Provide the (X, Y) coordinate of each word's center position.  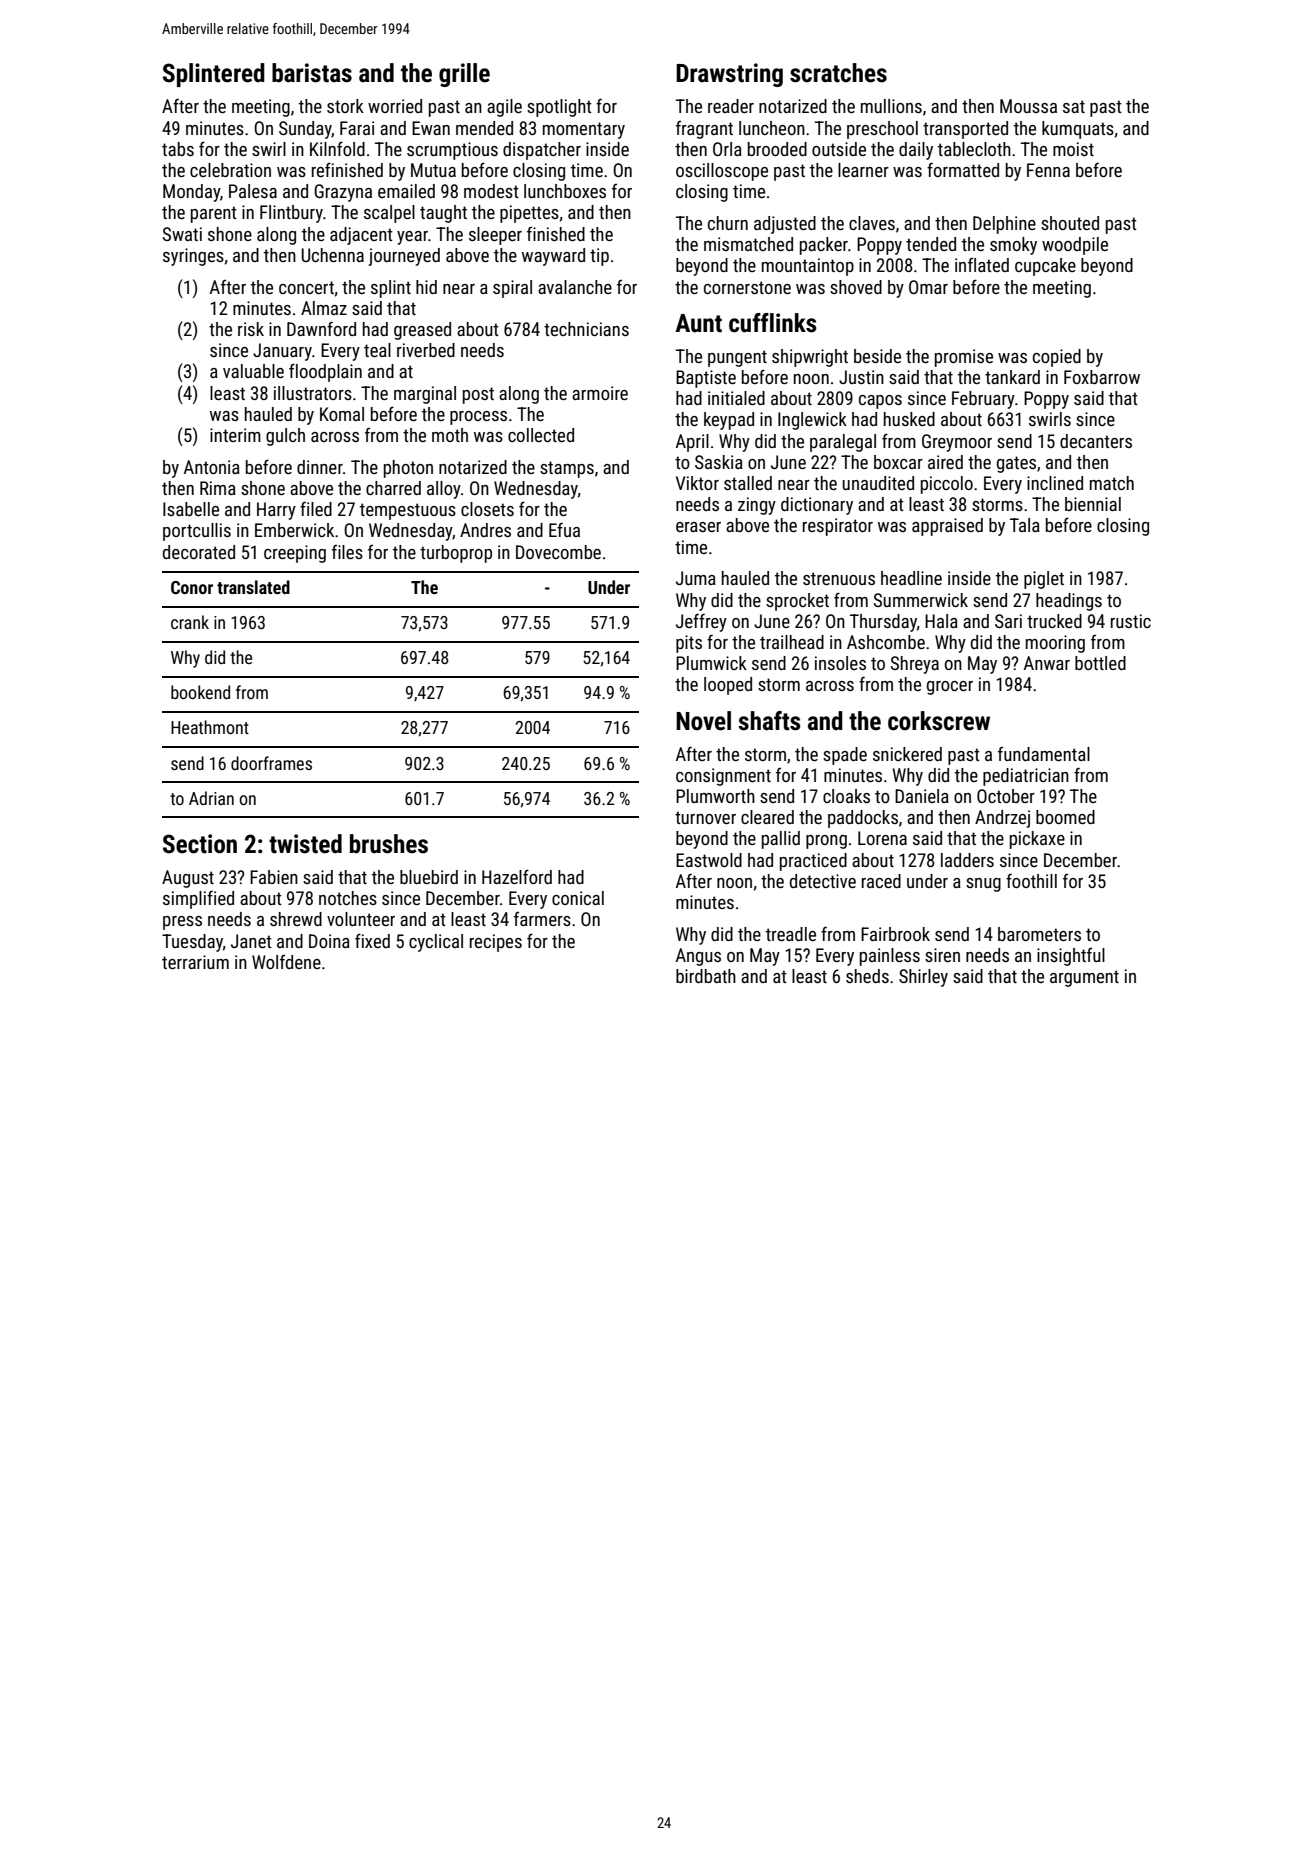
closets (487, 509)
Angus (698, 957)
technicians (586, 329)
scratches (838, 73)
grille (464, 75)
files (347, 552)
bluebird (429, 877)
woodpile (1075, 246)
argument (1084, 978)
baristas (312, 73)
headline (911, 578)
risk (251, 329)
